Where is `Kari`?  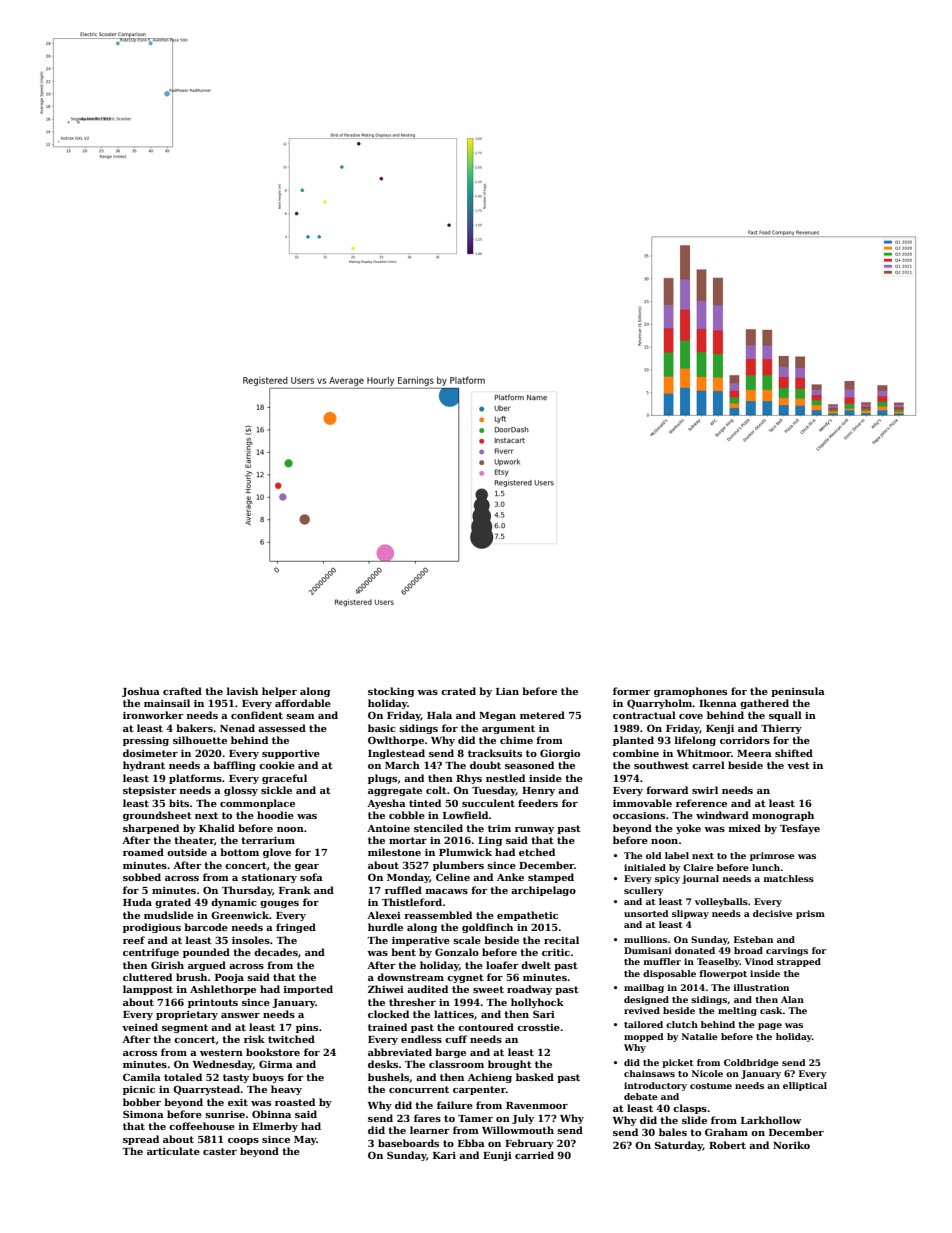
Kari is located at coordinates (444, 1155).
